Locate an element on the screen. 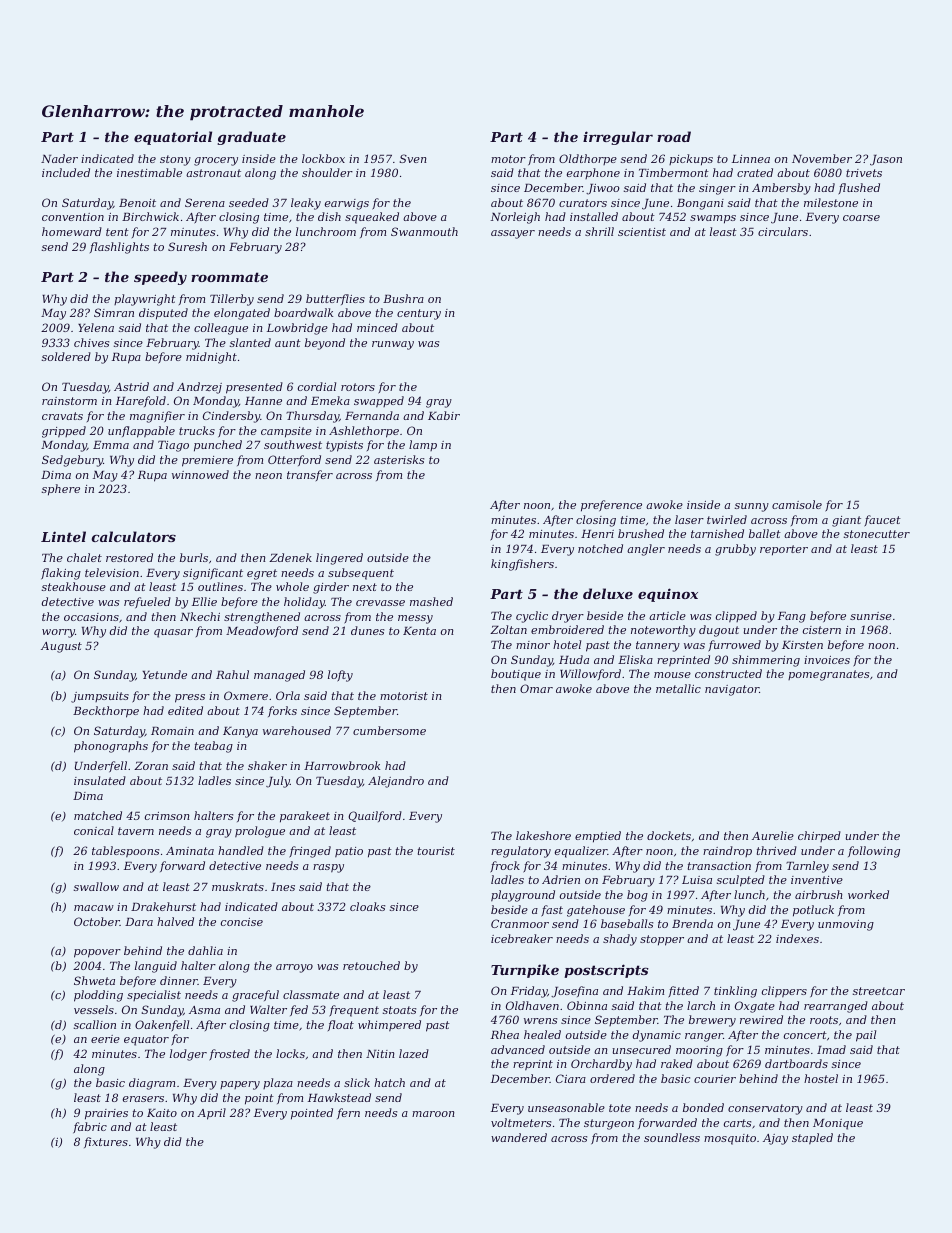  included is located at coordinates (66, 172).
